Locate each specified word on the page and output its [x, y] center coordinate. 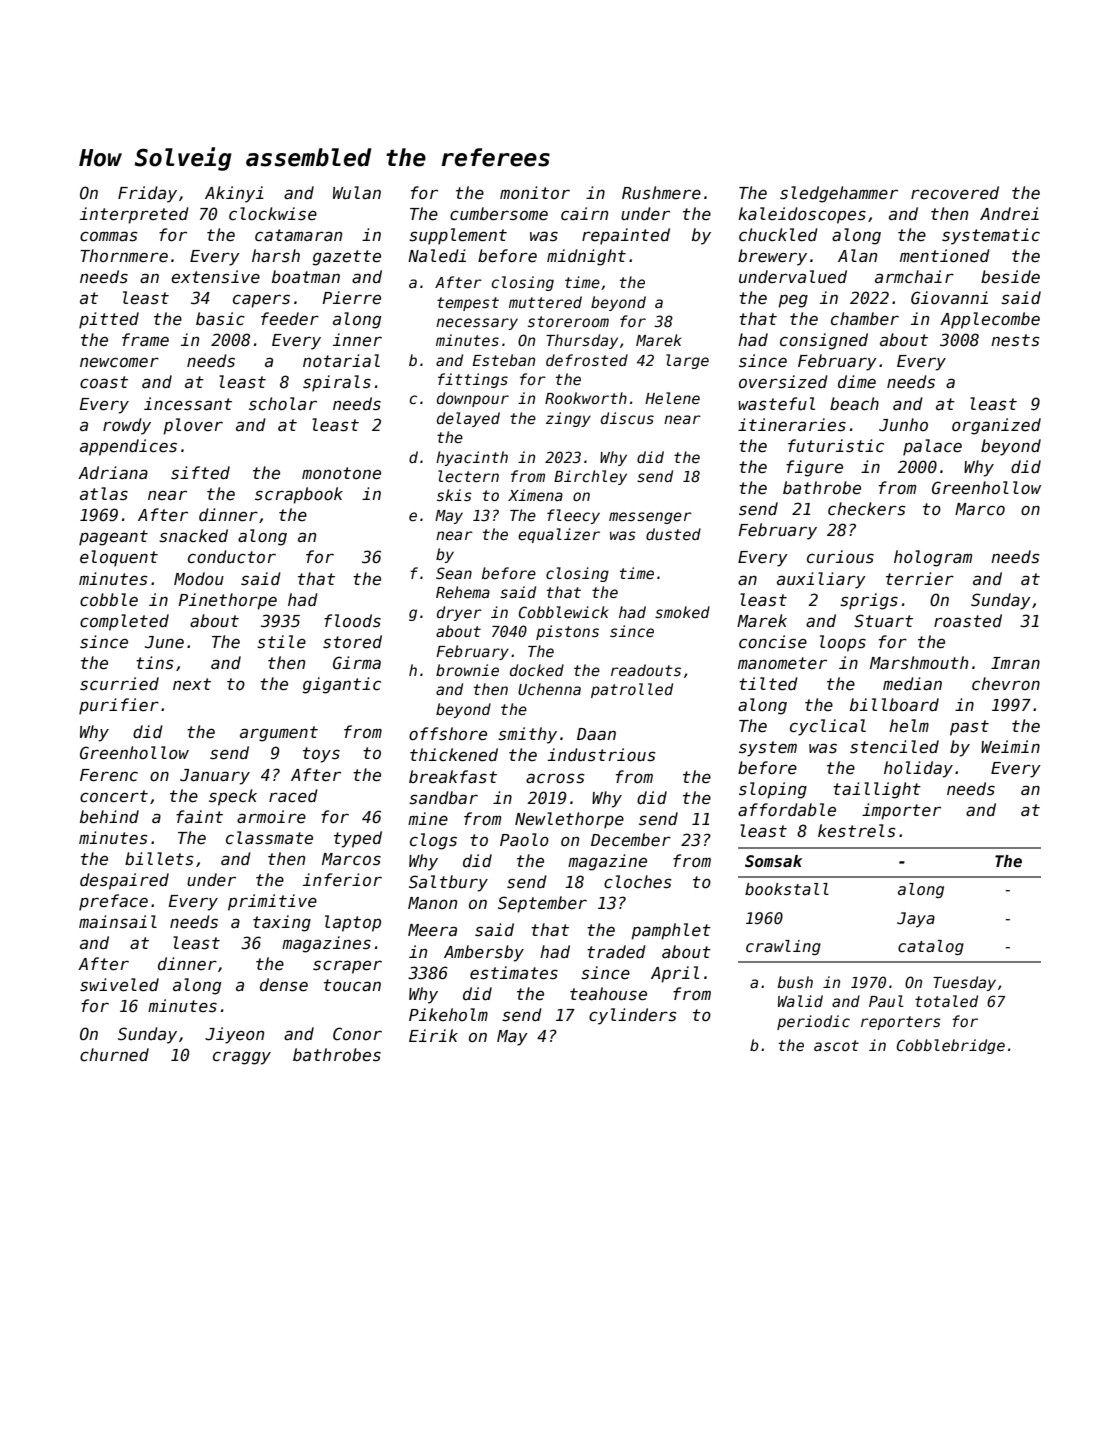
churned [114, 1054]
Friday [147, 194]
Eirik [433, 1035]
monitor [535, 192]
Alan [857, 255]
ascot [836, 1045]
